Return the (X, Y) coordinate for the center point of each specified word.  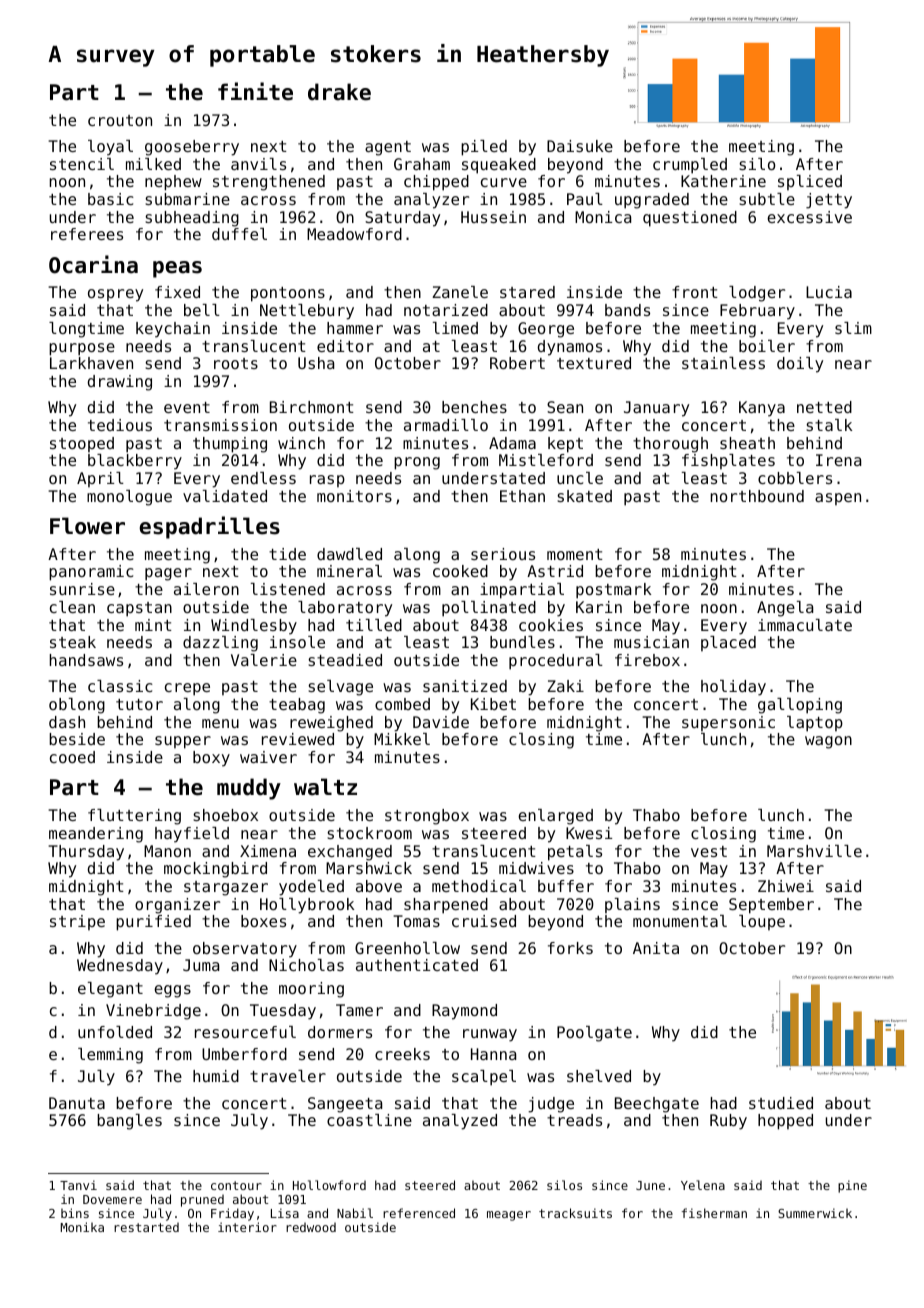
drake (339, 92)
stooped (82, 444)
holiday (733, 688)
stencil (82, 164)
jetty (829, 201)
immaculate (805, 625)
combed (402, 704)
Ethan (522, 496)
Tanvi (78, 1185)
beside (77, 739)
